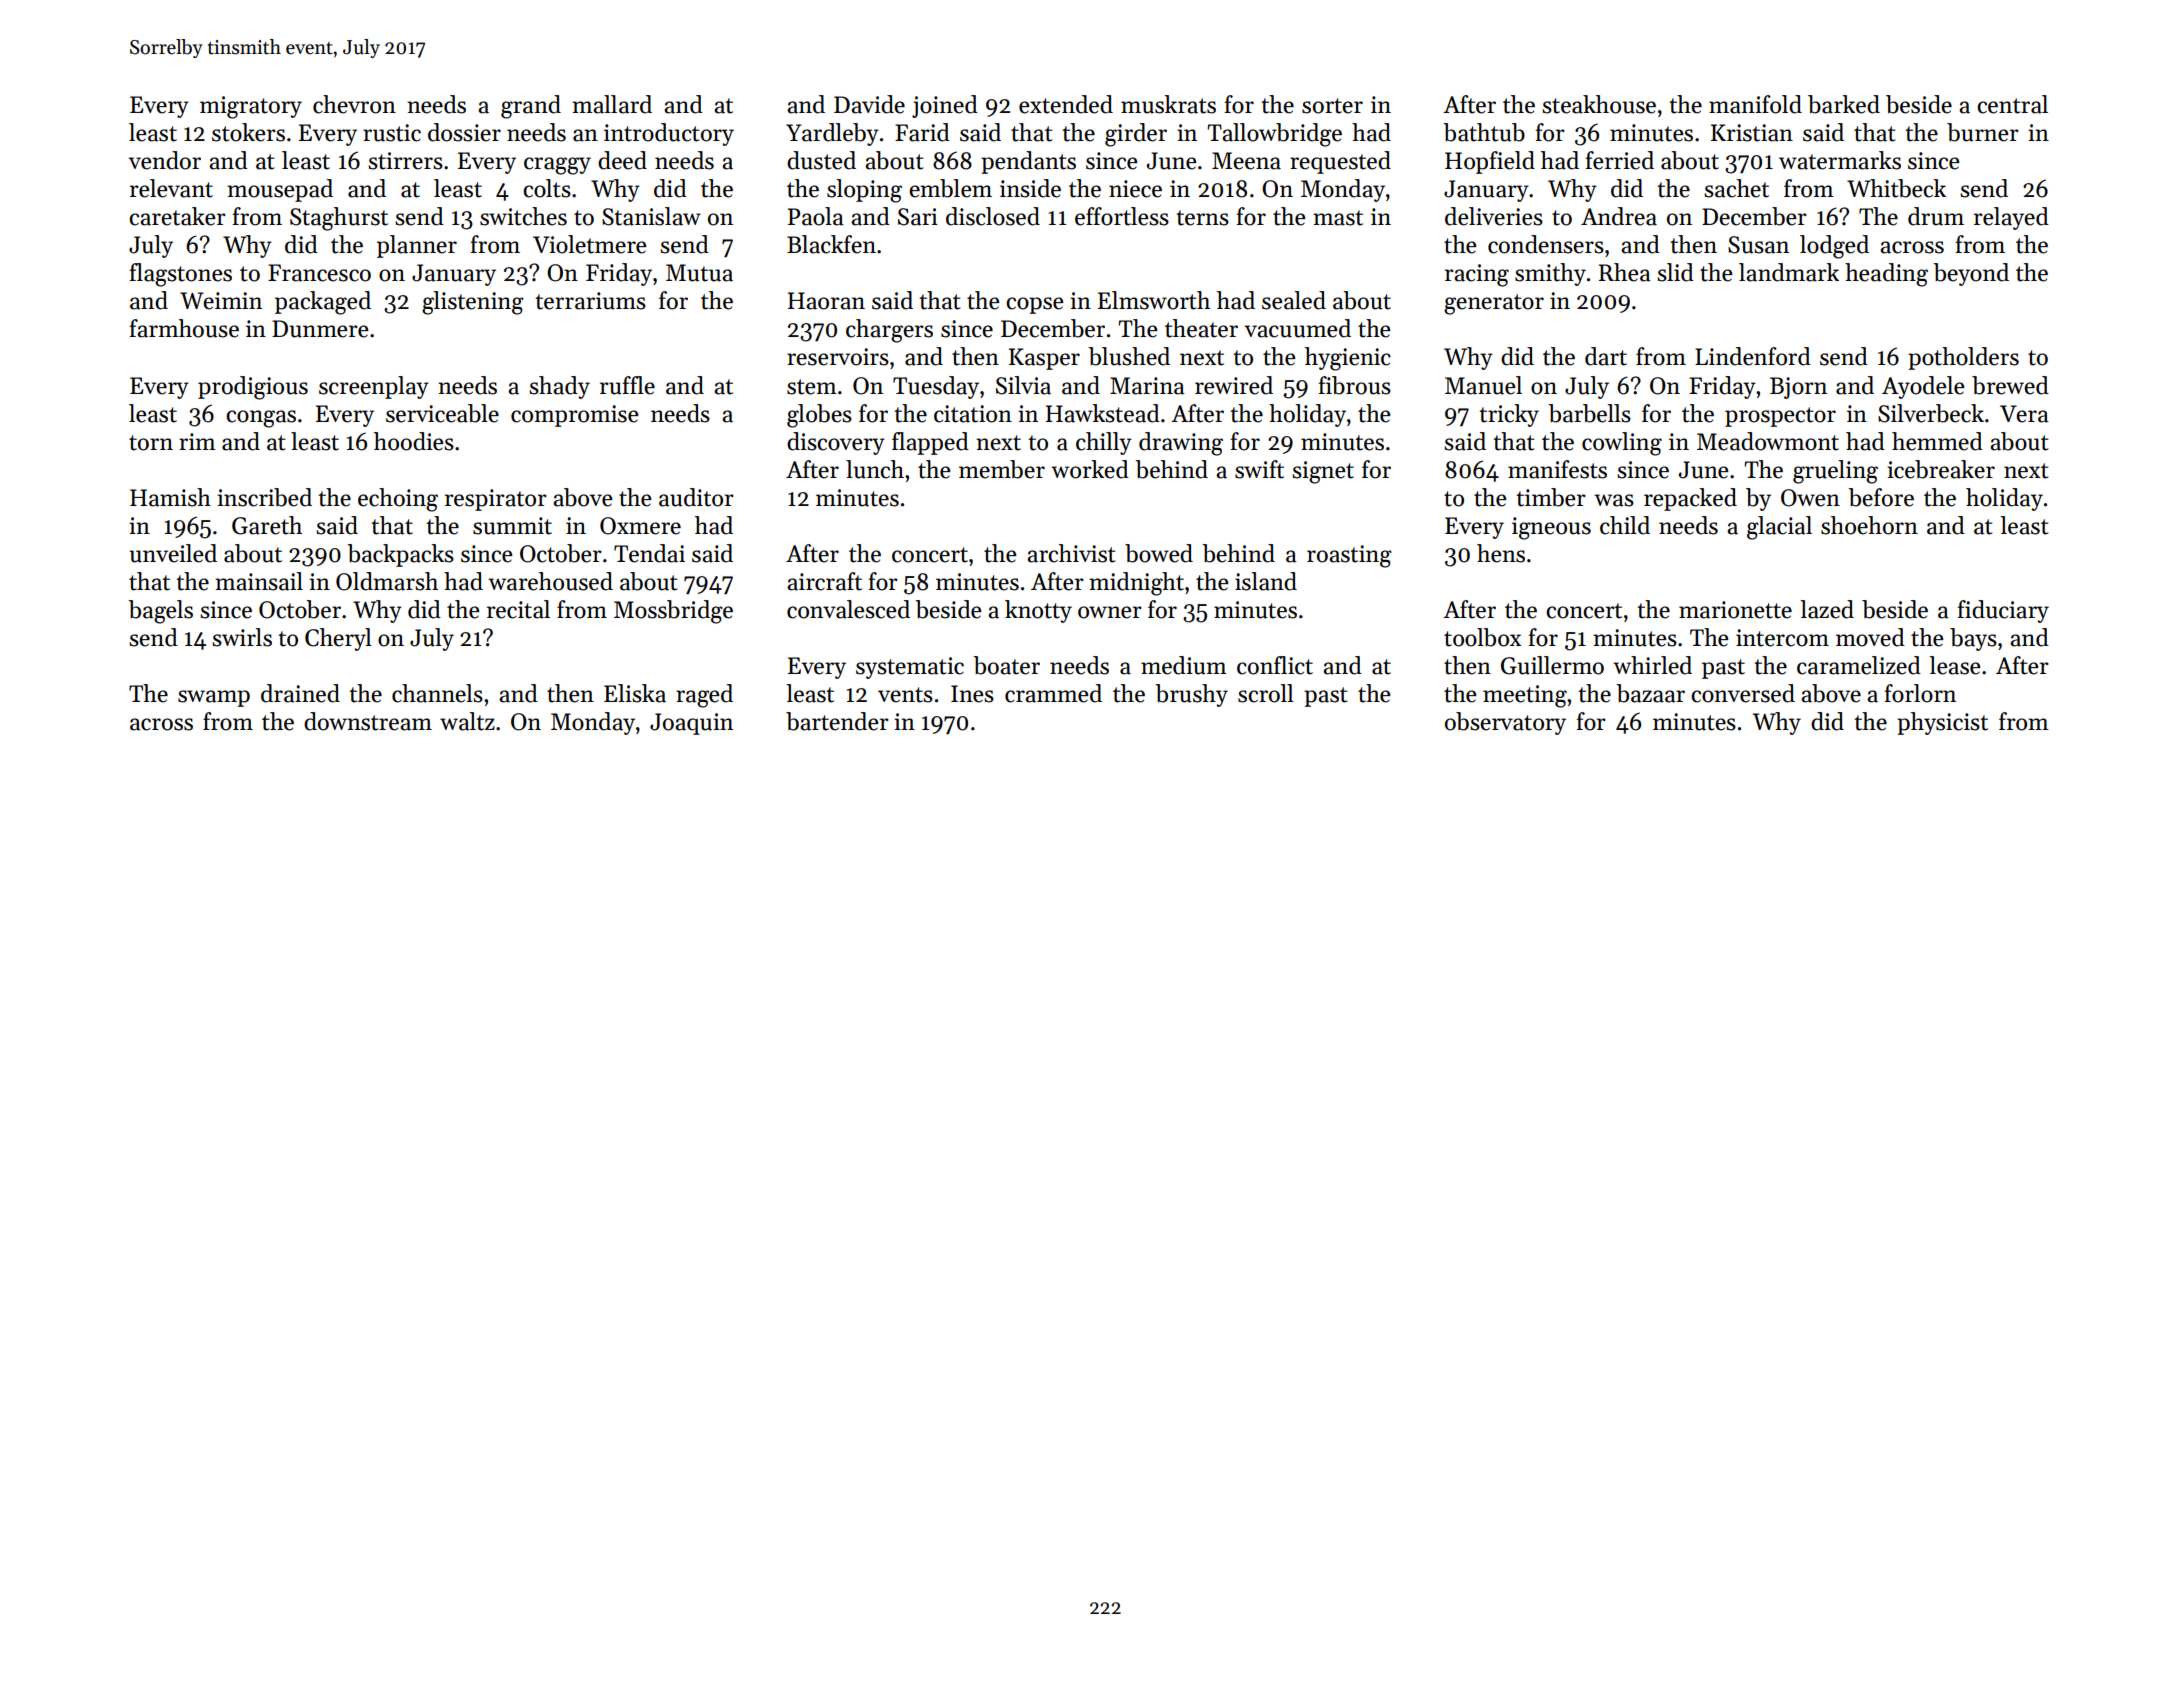 This page has height=1683, width=2178. I want to click on central, so click(2012, 104).
